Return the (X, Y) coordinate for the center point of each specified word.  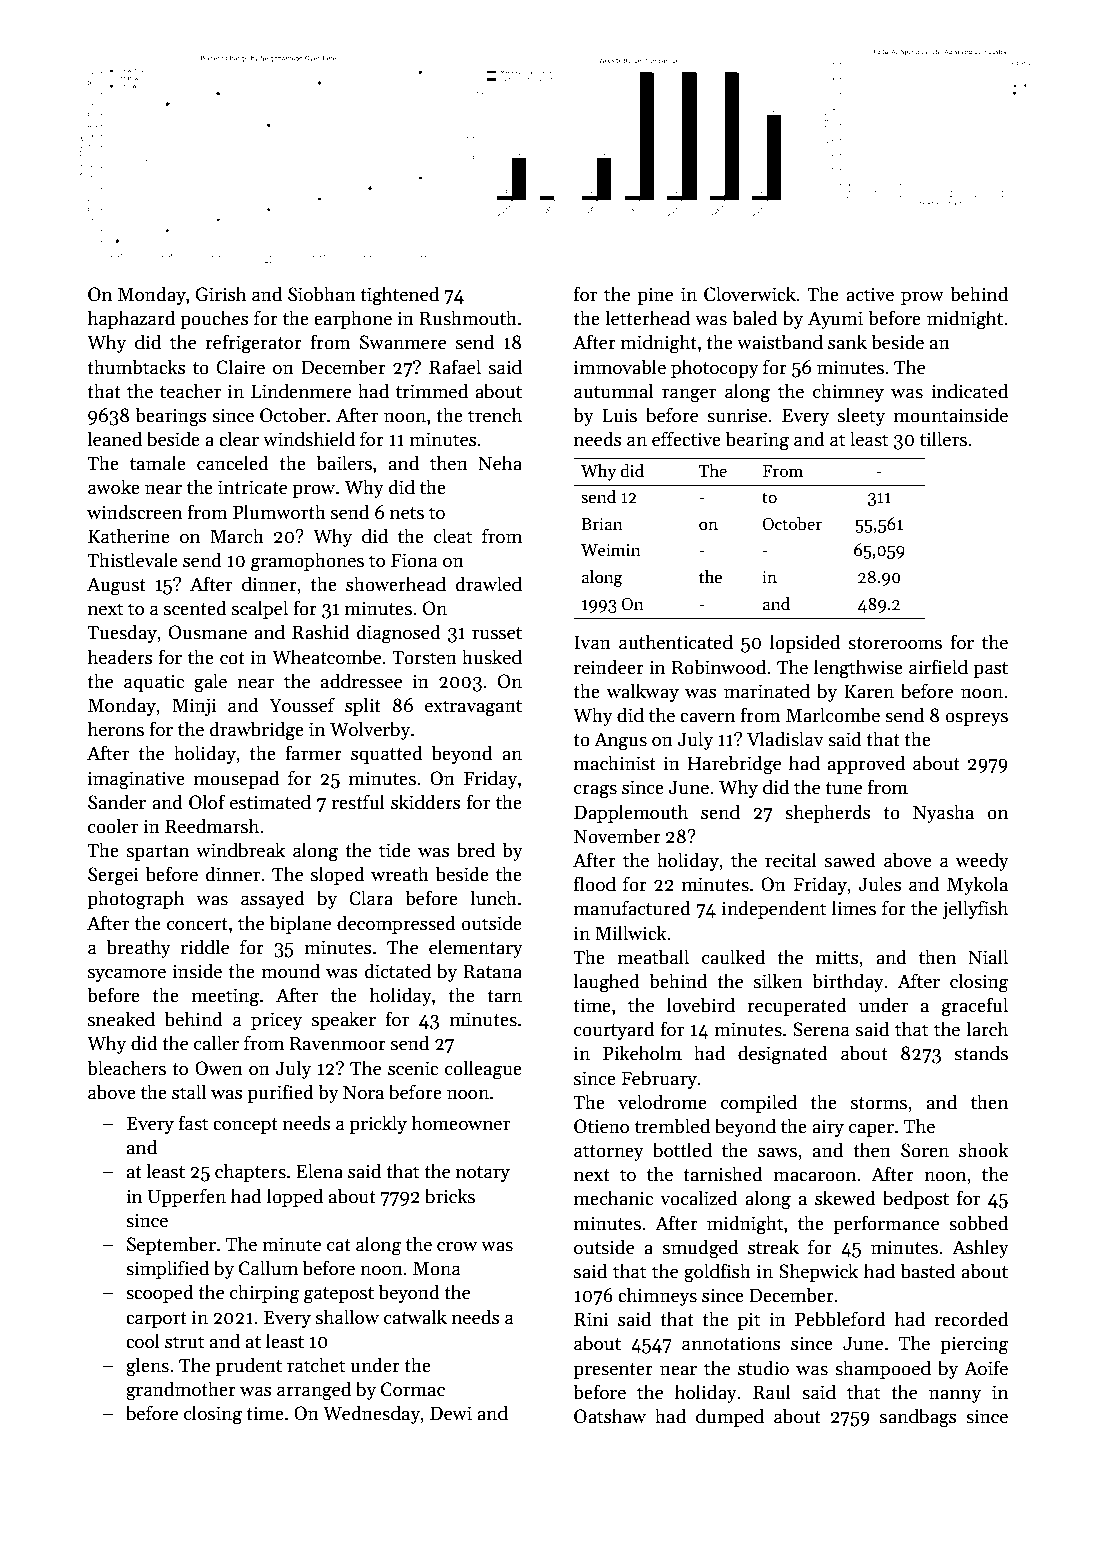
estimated (270, 802)
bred (476, 850)
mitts (837, 957)
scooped (160, 1293)
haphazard (131, 319)
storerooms (895, 643)
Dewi (451, 1413)
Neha (500, 463)
